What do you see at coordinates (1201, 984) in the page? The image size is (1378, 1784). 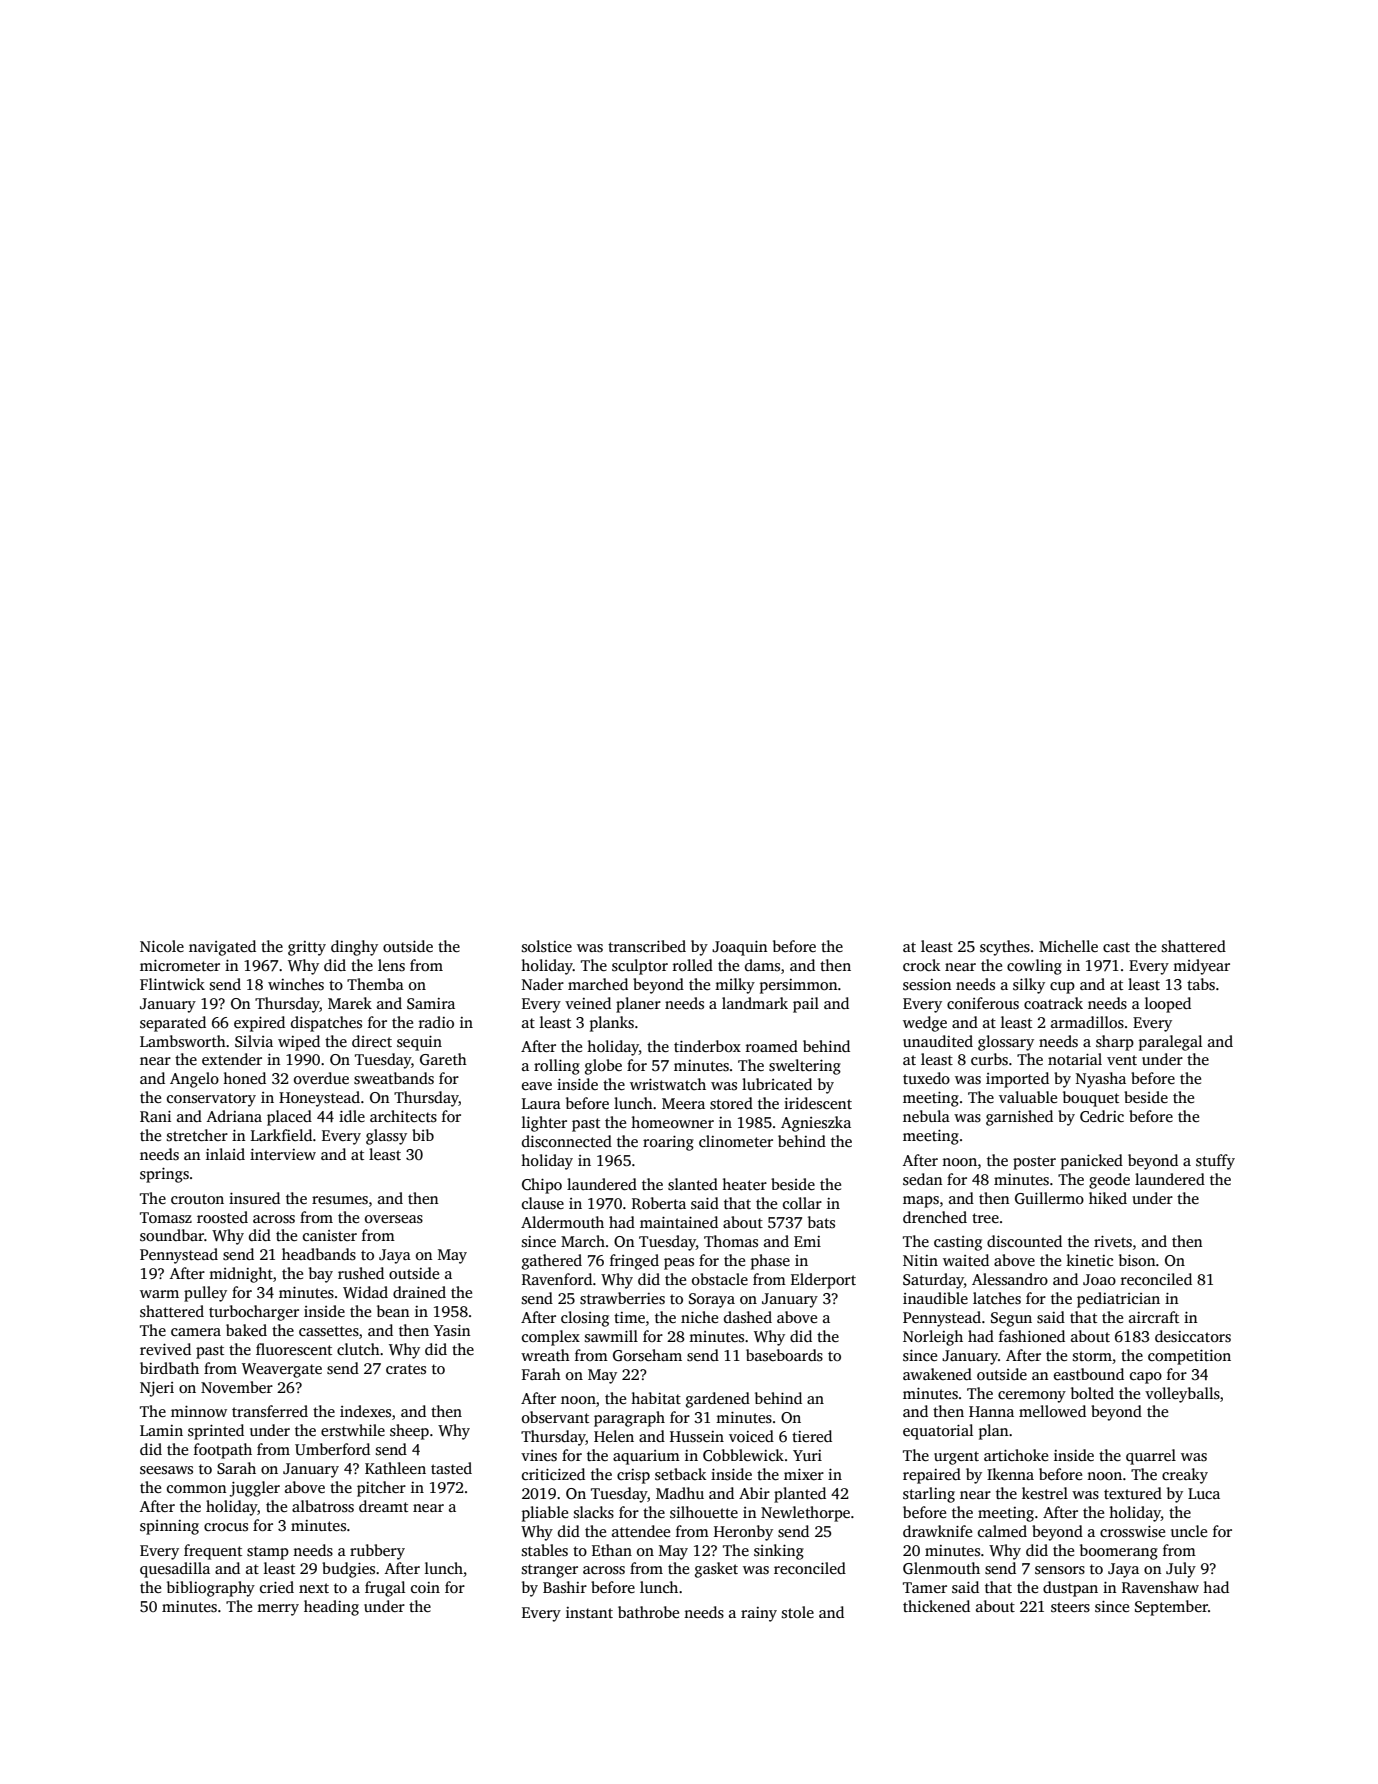 I see `tabs` at bounding box center [1201, 984].
